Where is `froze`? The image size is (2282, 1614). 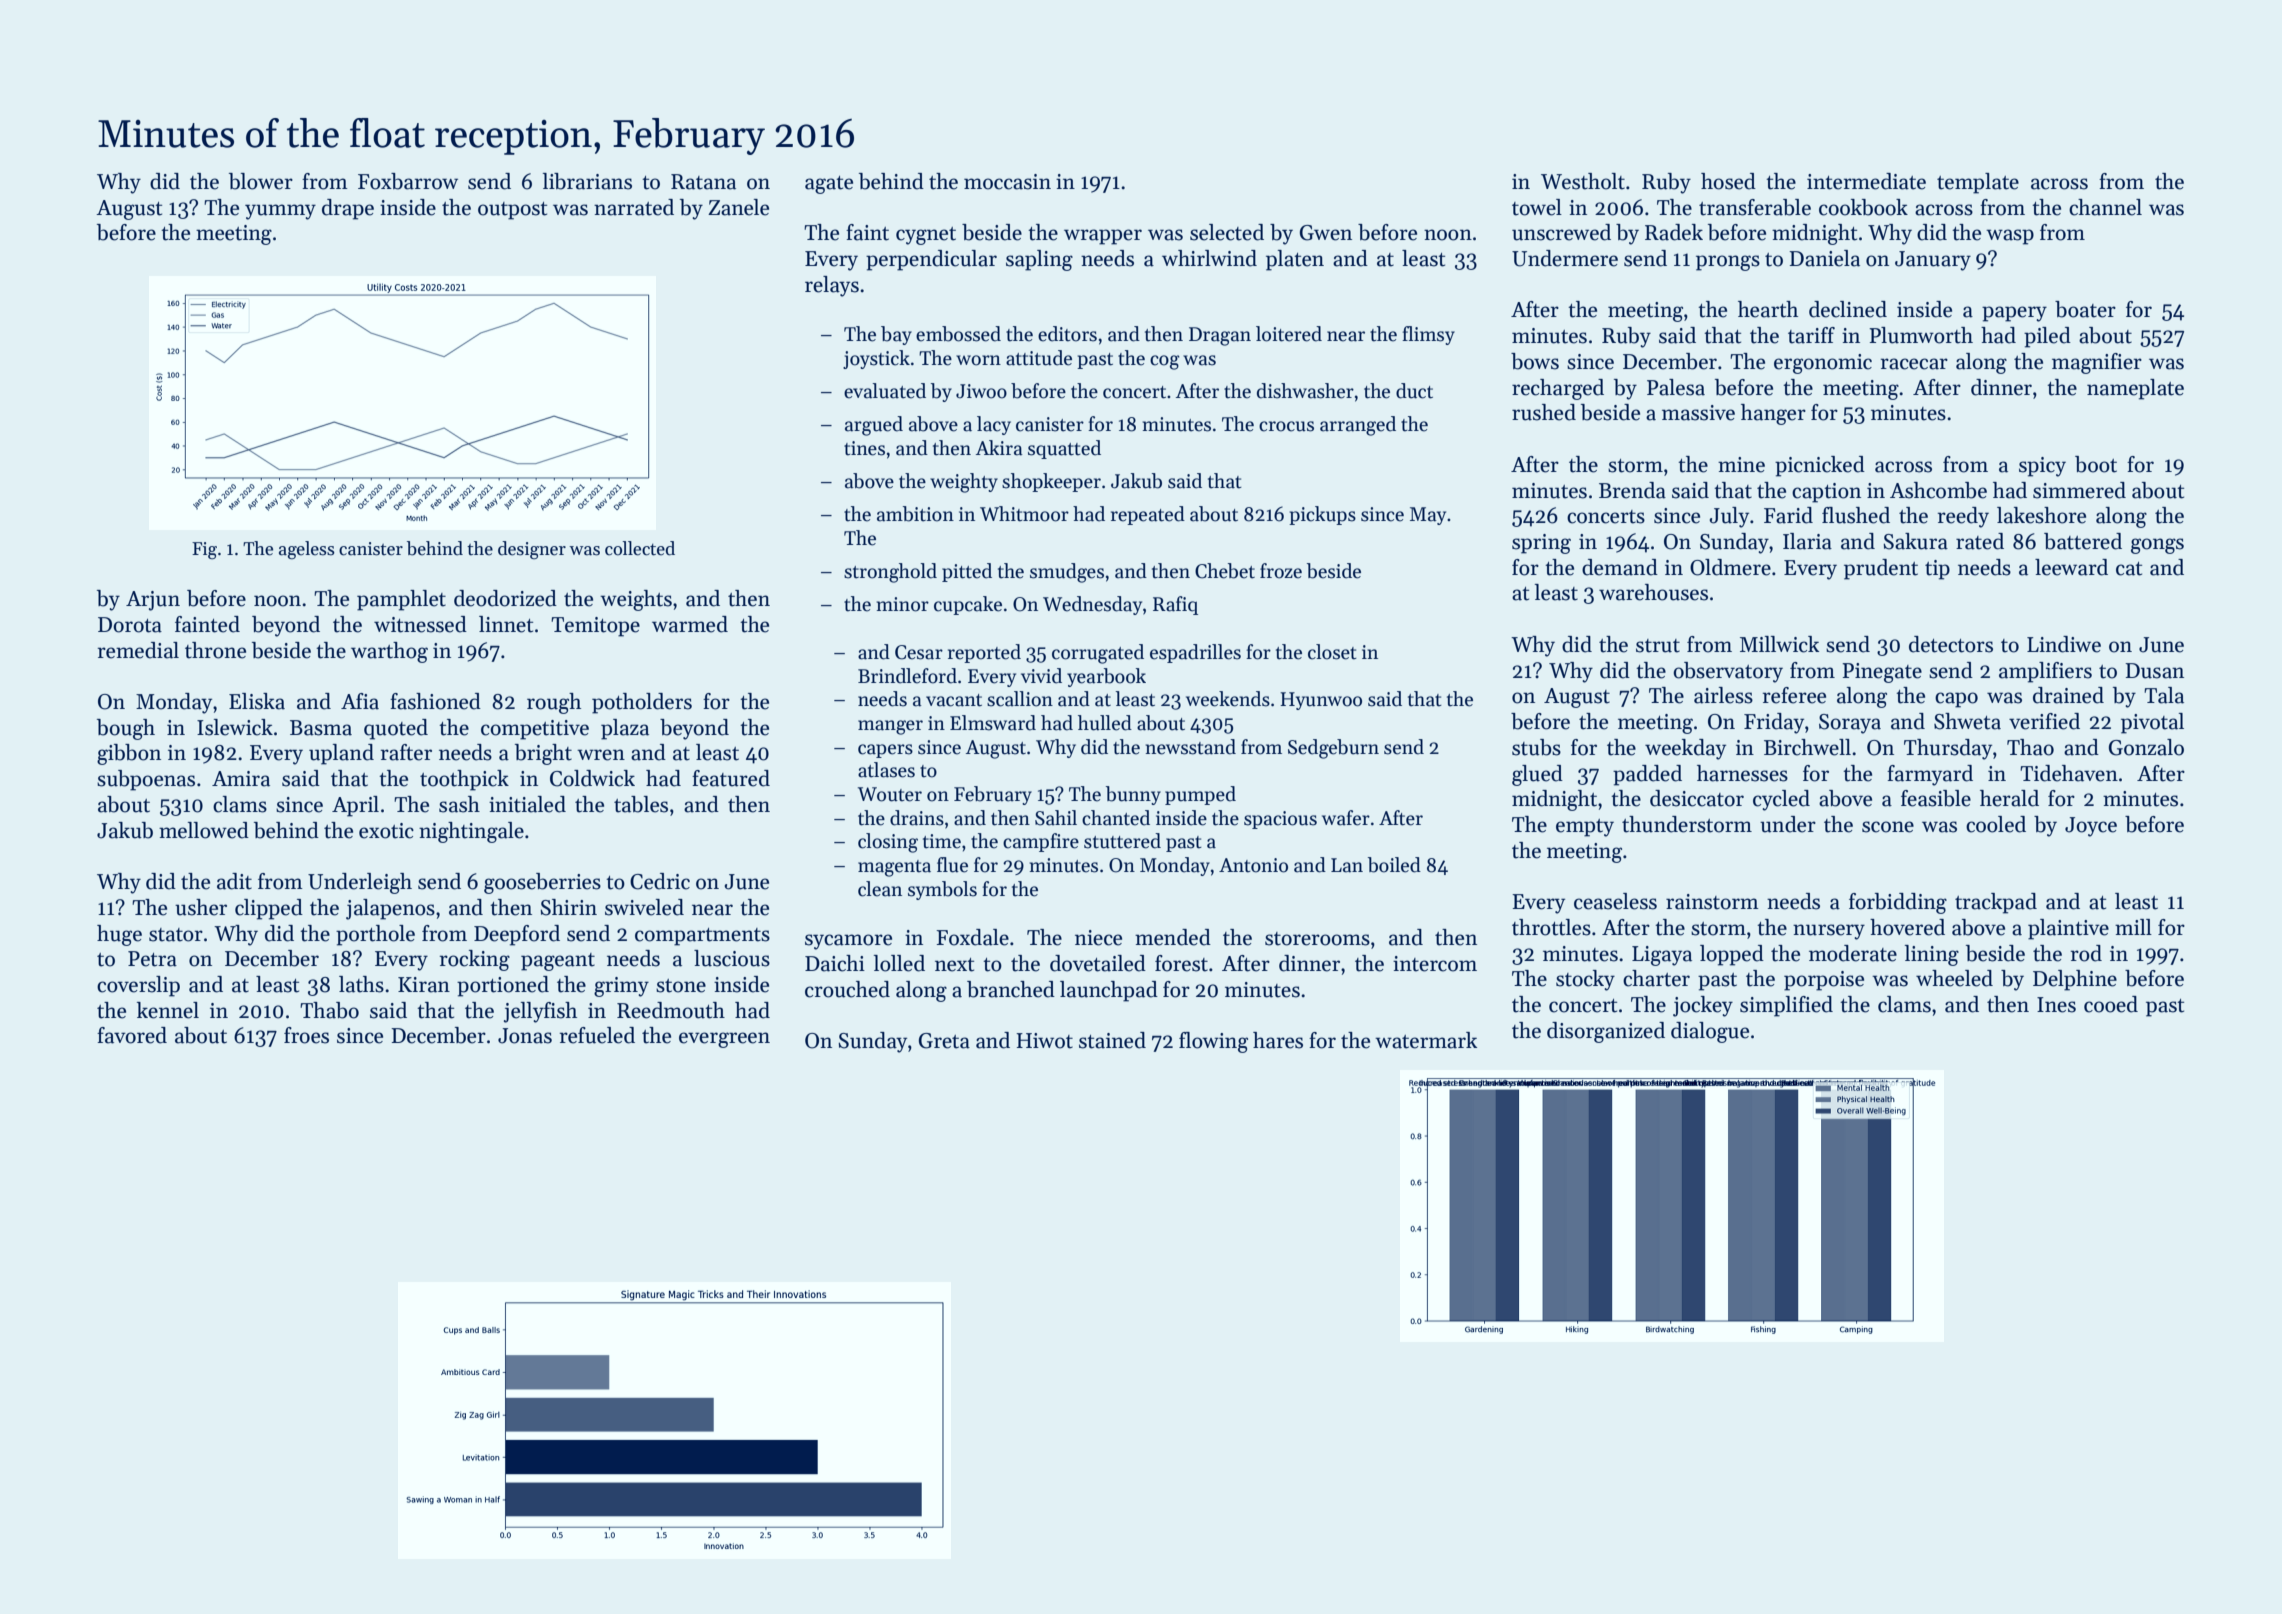
froze is located at coordinates (1281, 571).
